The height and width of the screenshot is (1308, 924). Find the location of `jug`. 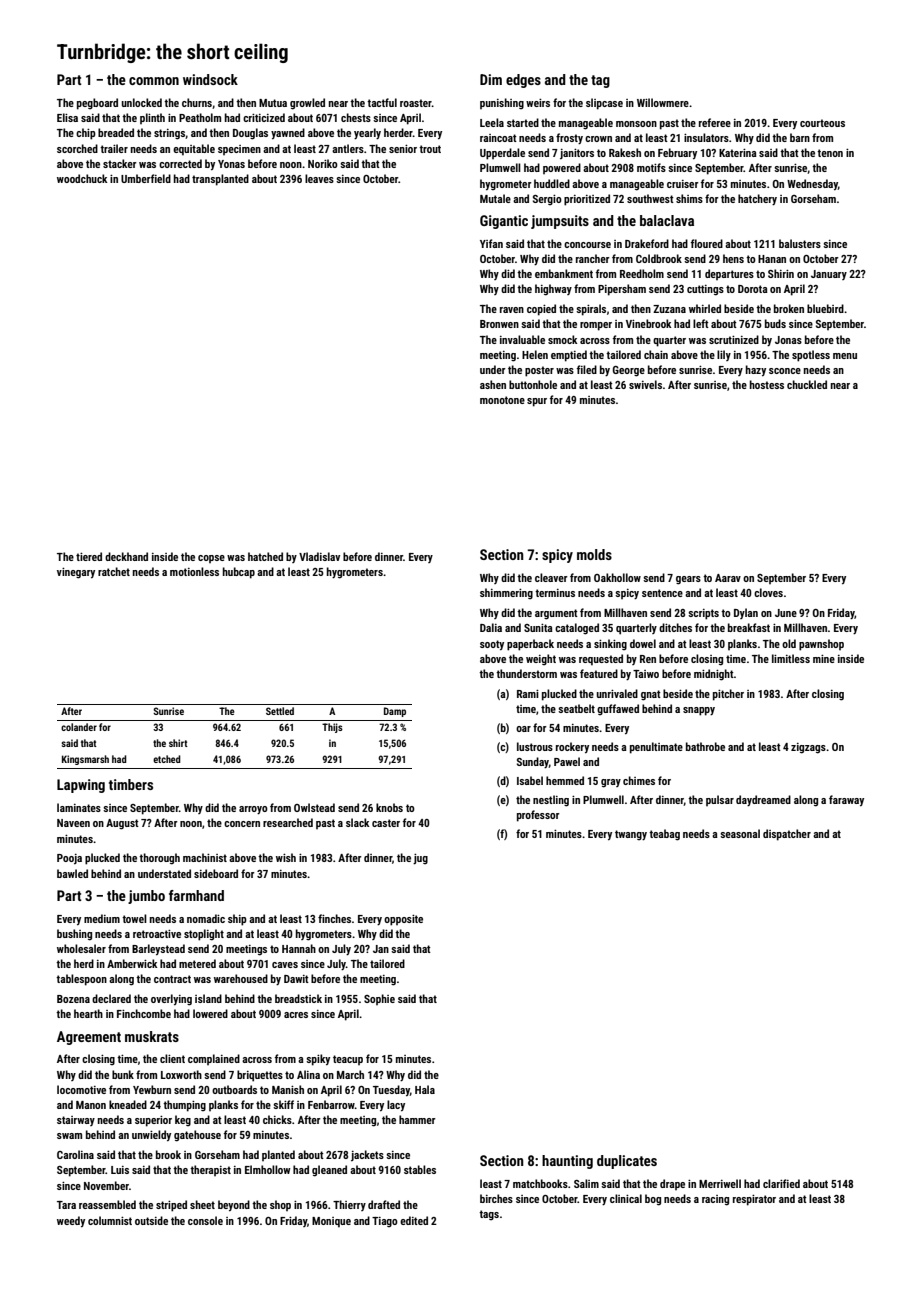

jug is located at coordinates (420, 859).
